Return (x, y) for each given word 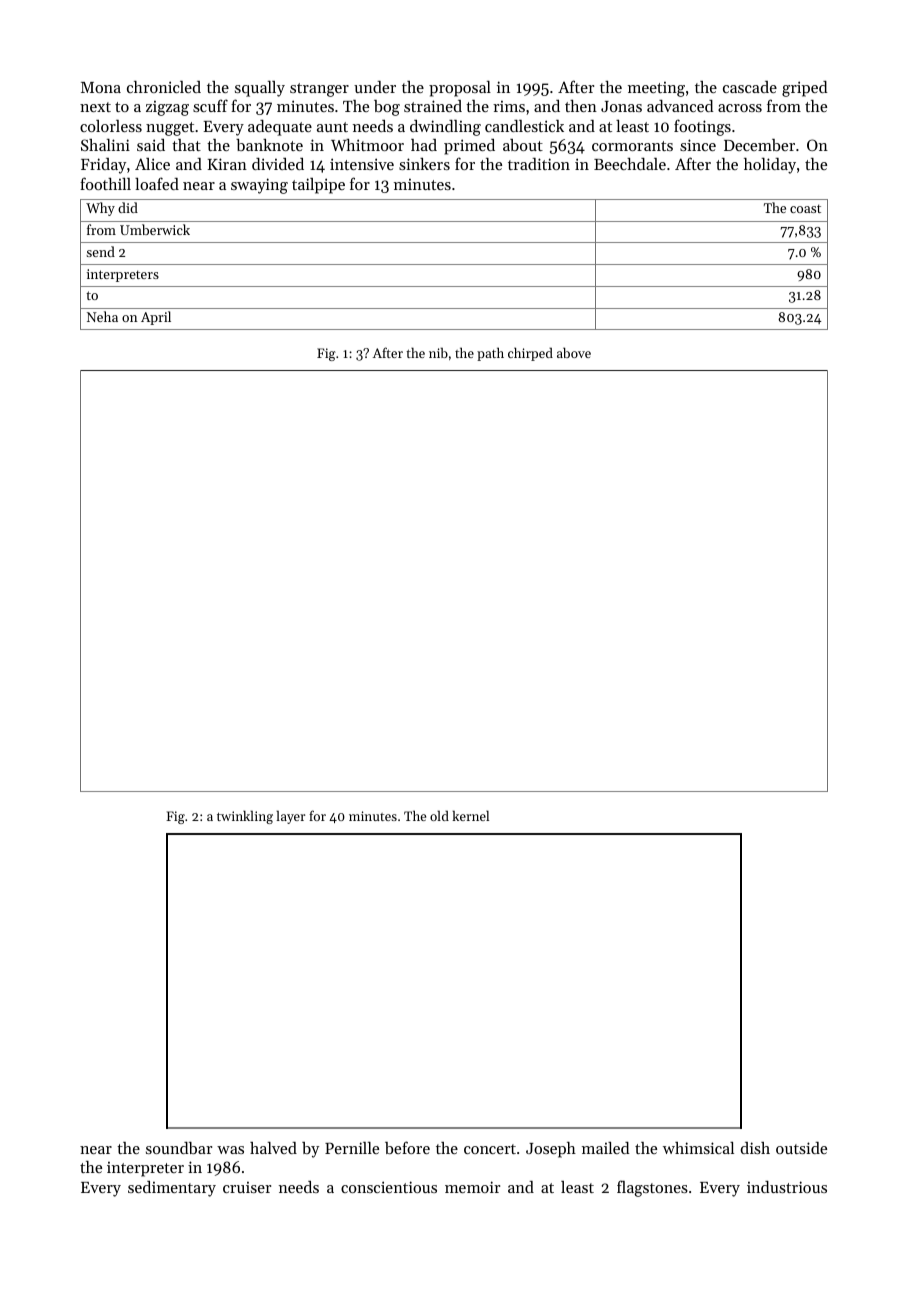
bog (387, 108)
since (698, 145)
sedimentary (172, 1189)
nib (438, 352)
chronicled (164, 87)
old (439, 815)
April (156, 318)
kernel (470, 815)
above (574, 352)
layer (290, 817)
